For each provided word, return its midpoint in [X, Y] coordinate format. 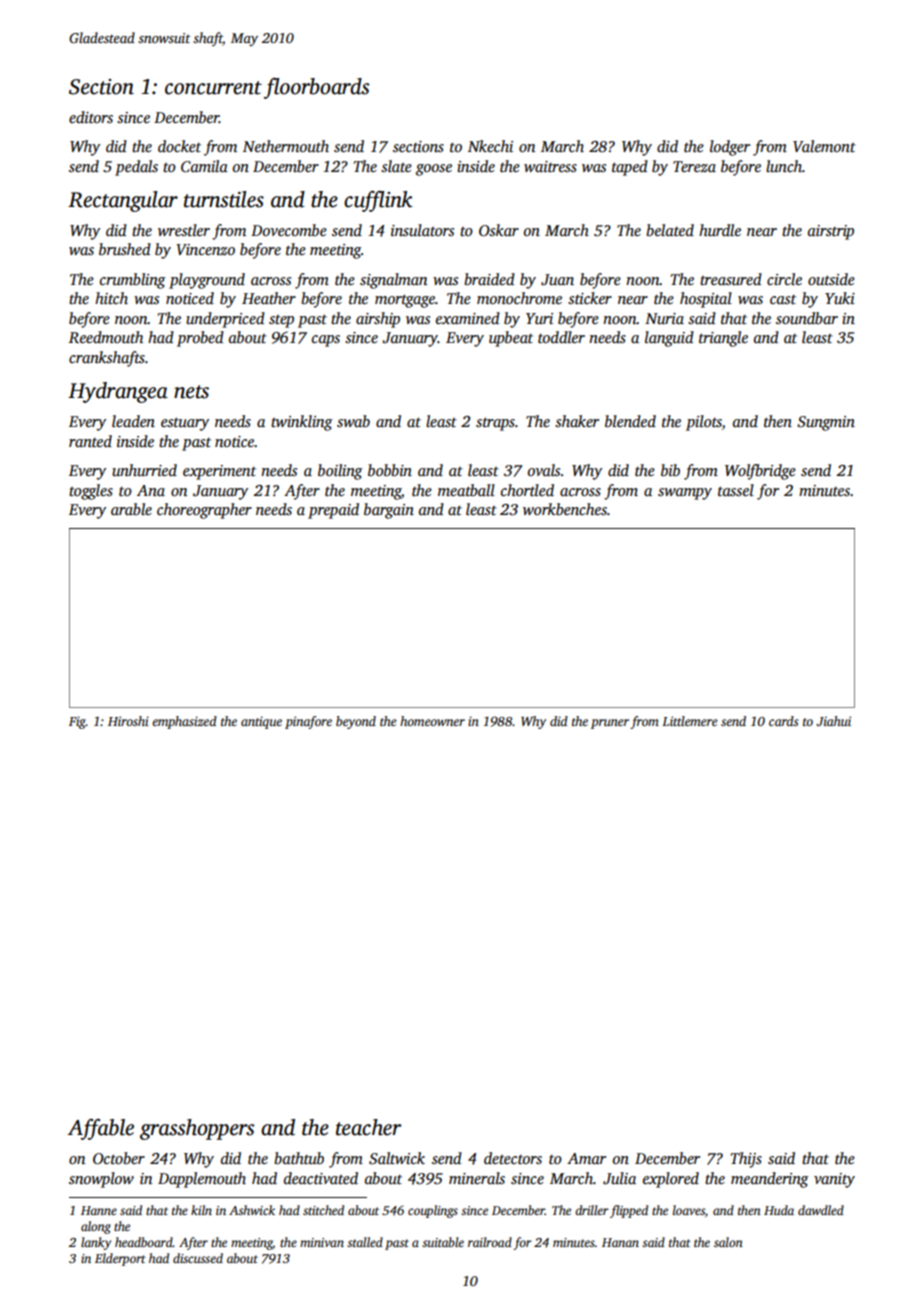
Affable [101, 1129]
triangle [723, 339]
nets [191, 392]
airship [378, 320]
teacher [368, 1127]
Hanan [620, 1242]
